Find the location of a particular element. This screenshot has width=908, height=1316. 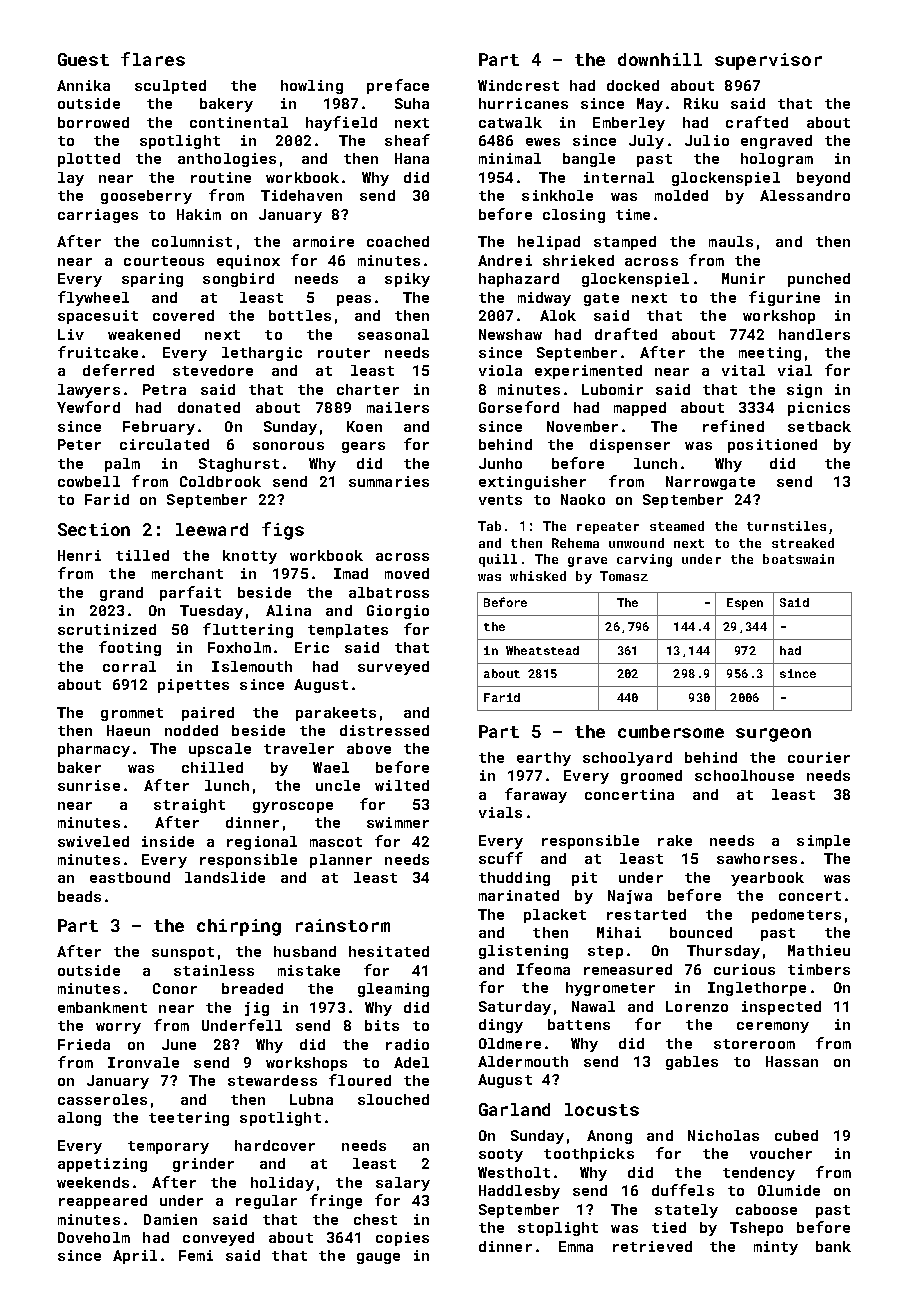

Damien is located at coordinates (170, 1219).
